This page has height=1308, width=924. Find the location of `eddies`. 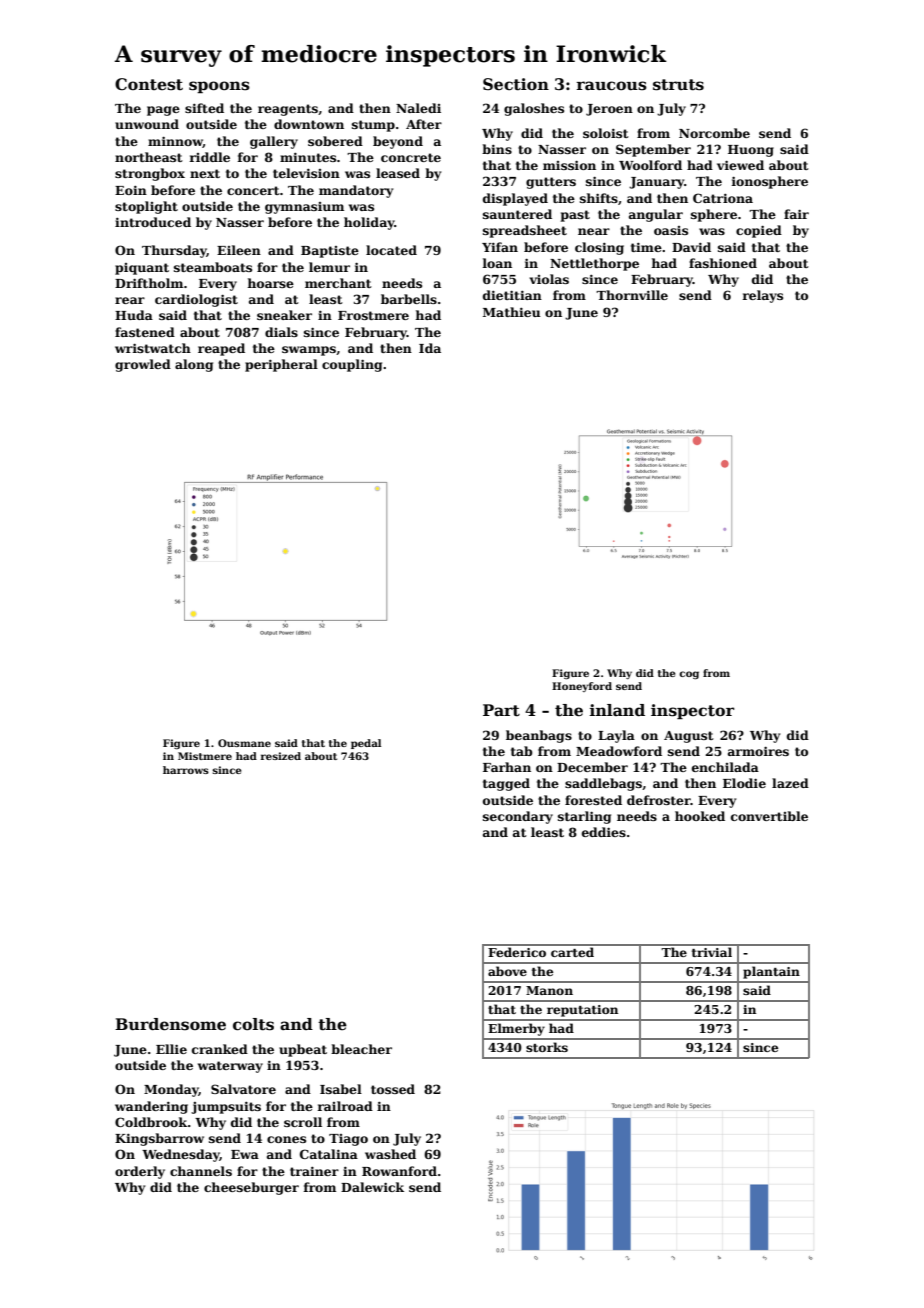

eddies is located at coordinates (604, 832).
